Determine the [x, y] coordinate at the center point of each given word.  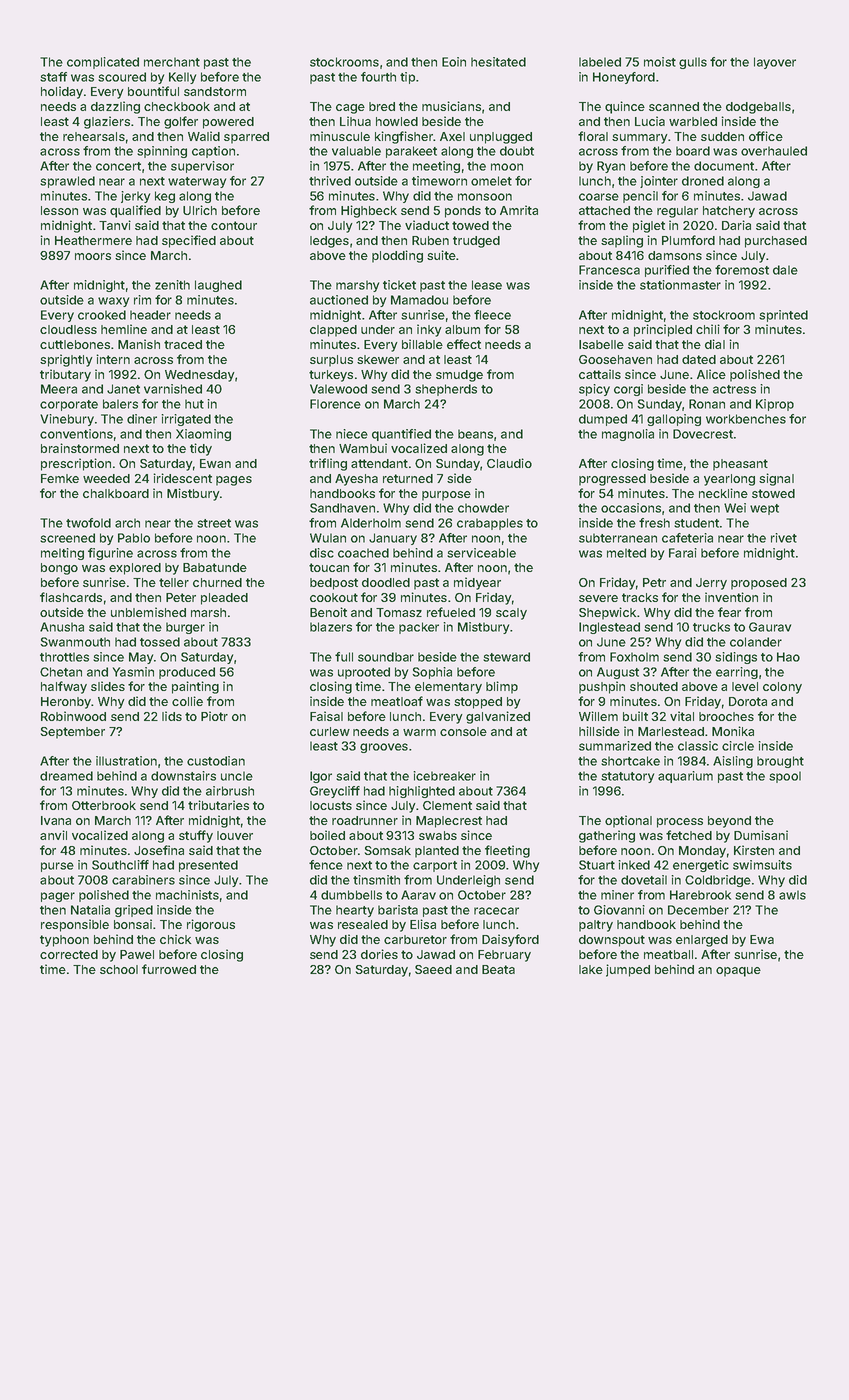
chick [175, 939]
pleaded [224, 599]
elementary [448, 688]
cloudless [68, 329]
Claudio [509, 463]
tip [407, 78]
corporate [69, 405]
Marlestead [671, 731]
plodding [397, 256]
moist [660, 62]
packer [419, 628]
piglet [649, 226]
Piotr [214, 716]
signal [776, 479]
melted [626, 553]
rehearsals [94, 136]
